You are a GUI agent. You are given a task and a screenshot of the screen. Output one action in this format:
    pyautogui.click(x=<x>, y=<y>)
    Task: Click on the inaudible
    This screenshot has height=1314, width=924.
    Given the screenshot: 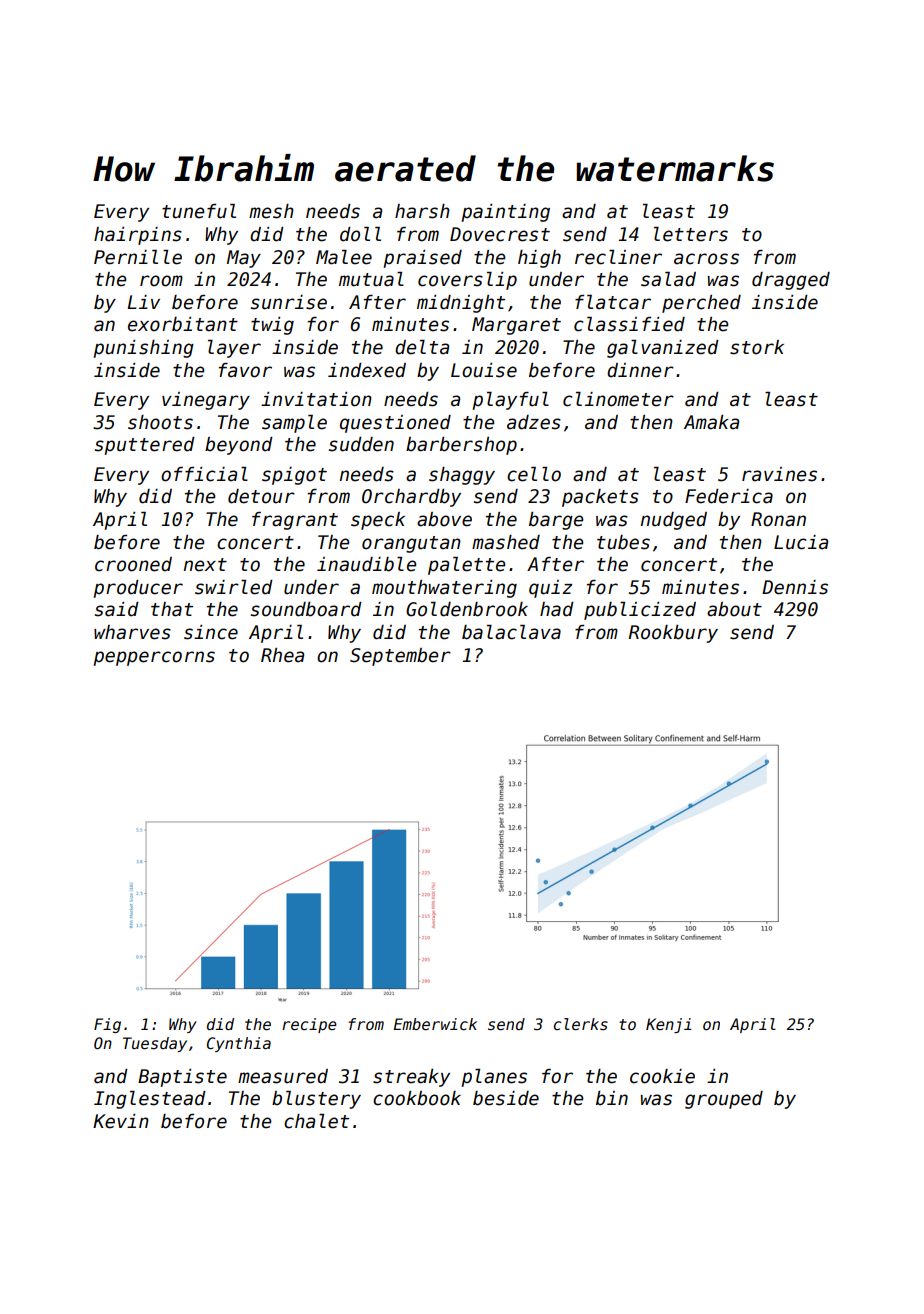 What is the action you would take?
    pyautogui.click(x=367, y=564)
